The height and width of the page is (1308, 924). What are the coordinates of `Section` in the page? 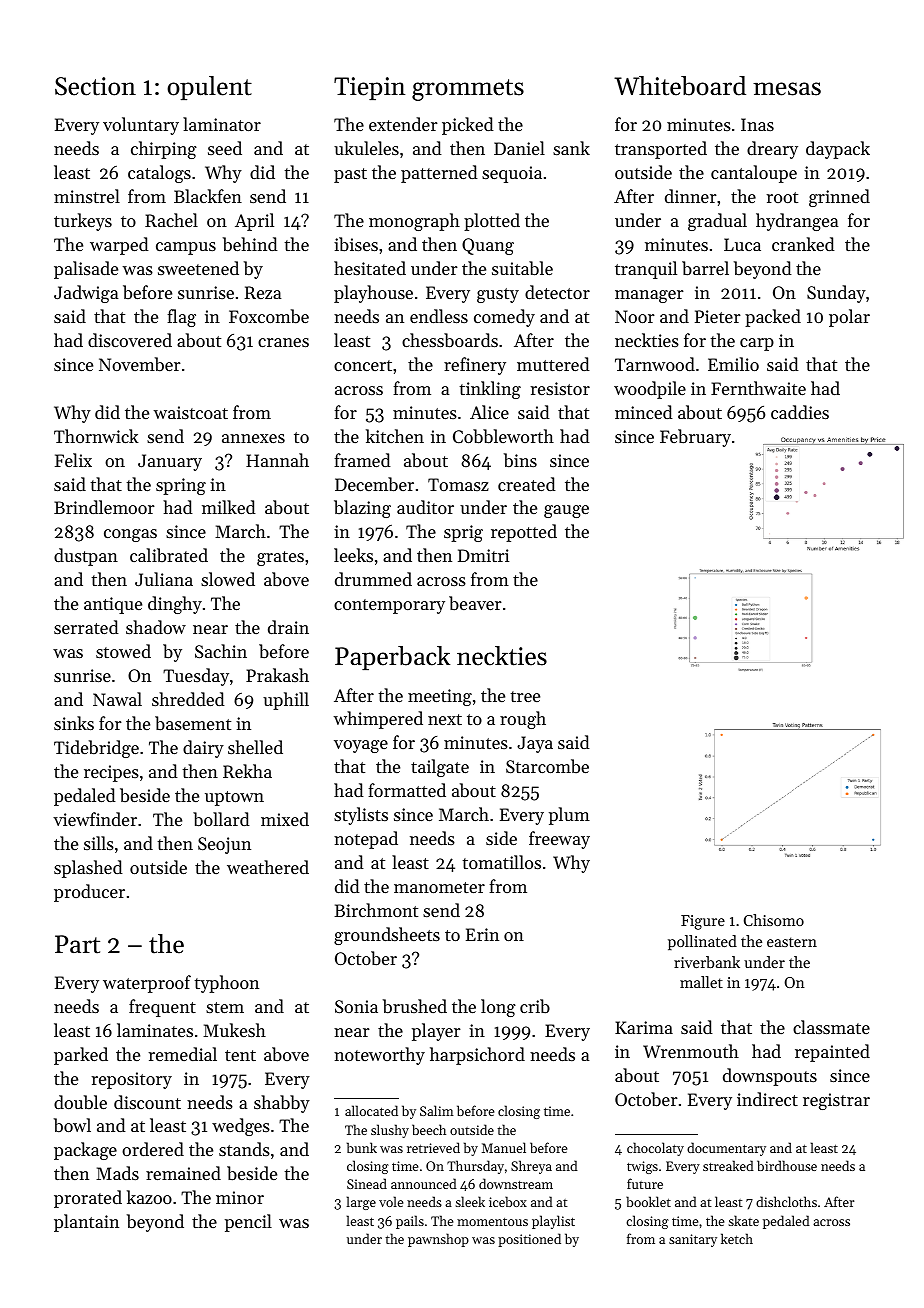 It's located at (95, 86).
